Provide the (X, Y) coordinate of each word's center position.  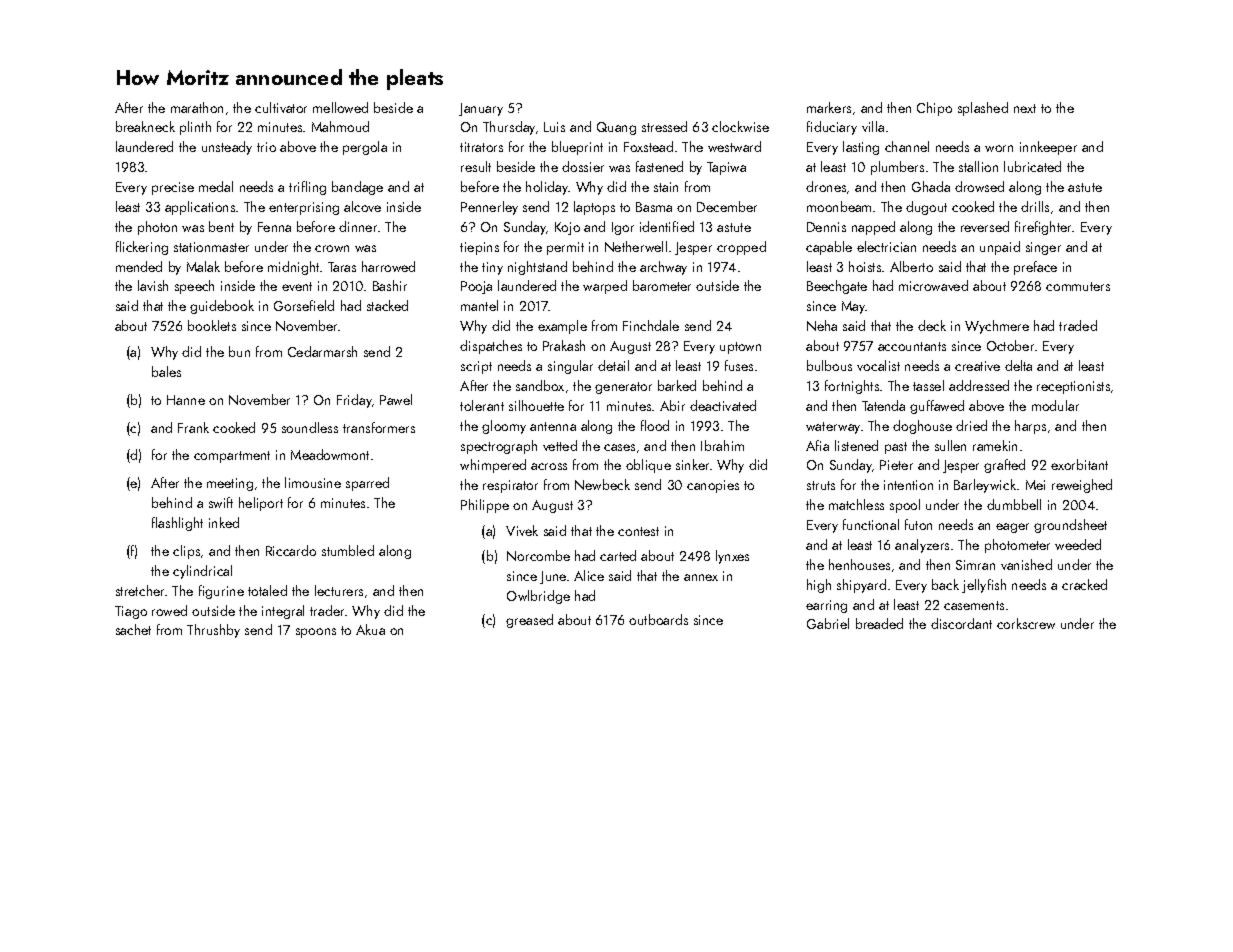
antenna (553, 426)
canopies (713, 486)
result (476, 166)
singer (1043, 248)
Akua (370, 629)
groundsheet (1070, 526)
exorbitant (1079, 464)
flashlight (177, 524)
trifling (307, 188)
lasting (861, 148)
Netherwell (636, 246)
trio (266, 147)
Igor (623, 228)
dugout (926, 208)
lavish (153, 285)
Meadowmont (330, 454)
